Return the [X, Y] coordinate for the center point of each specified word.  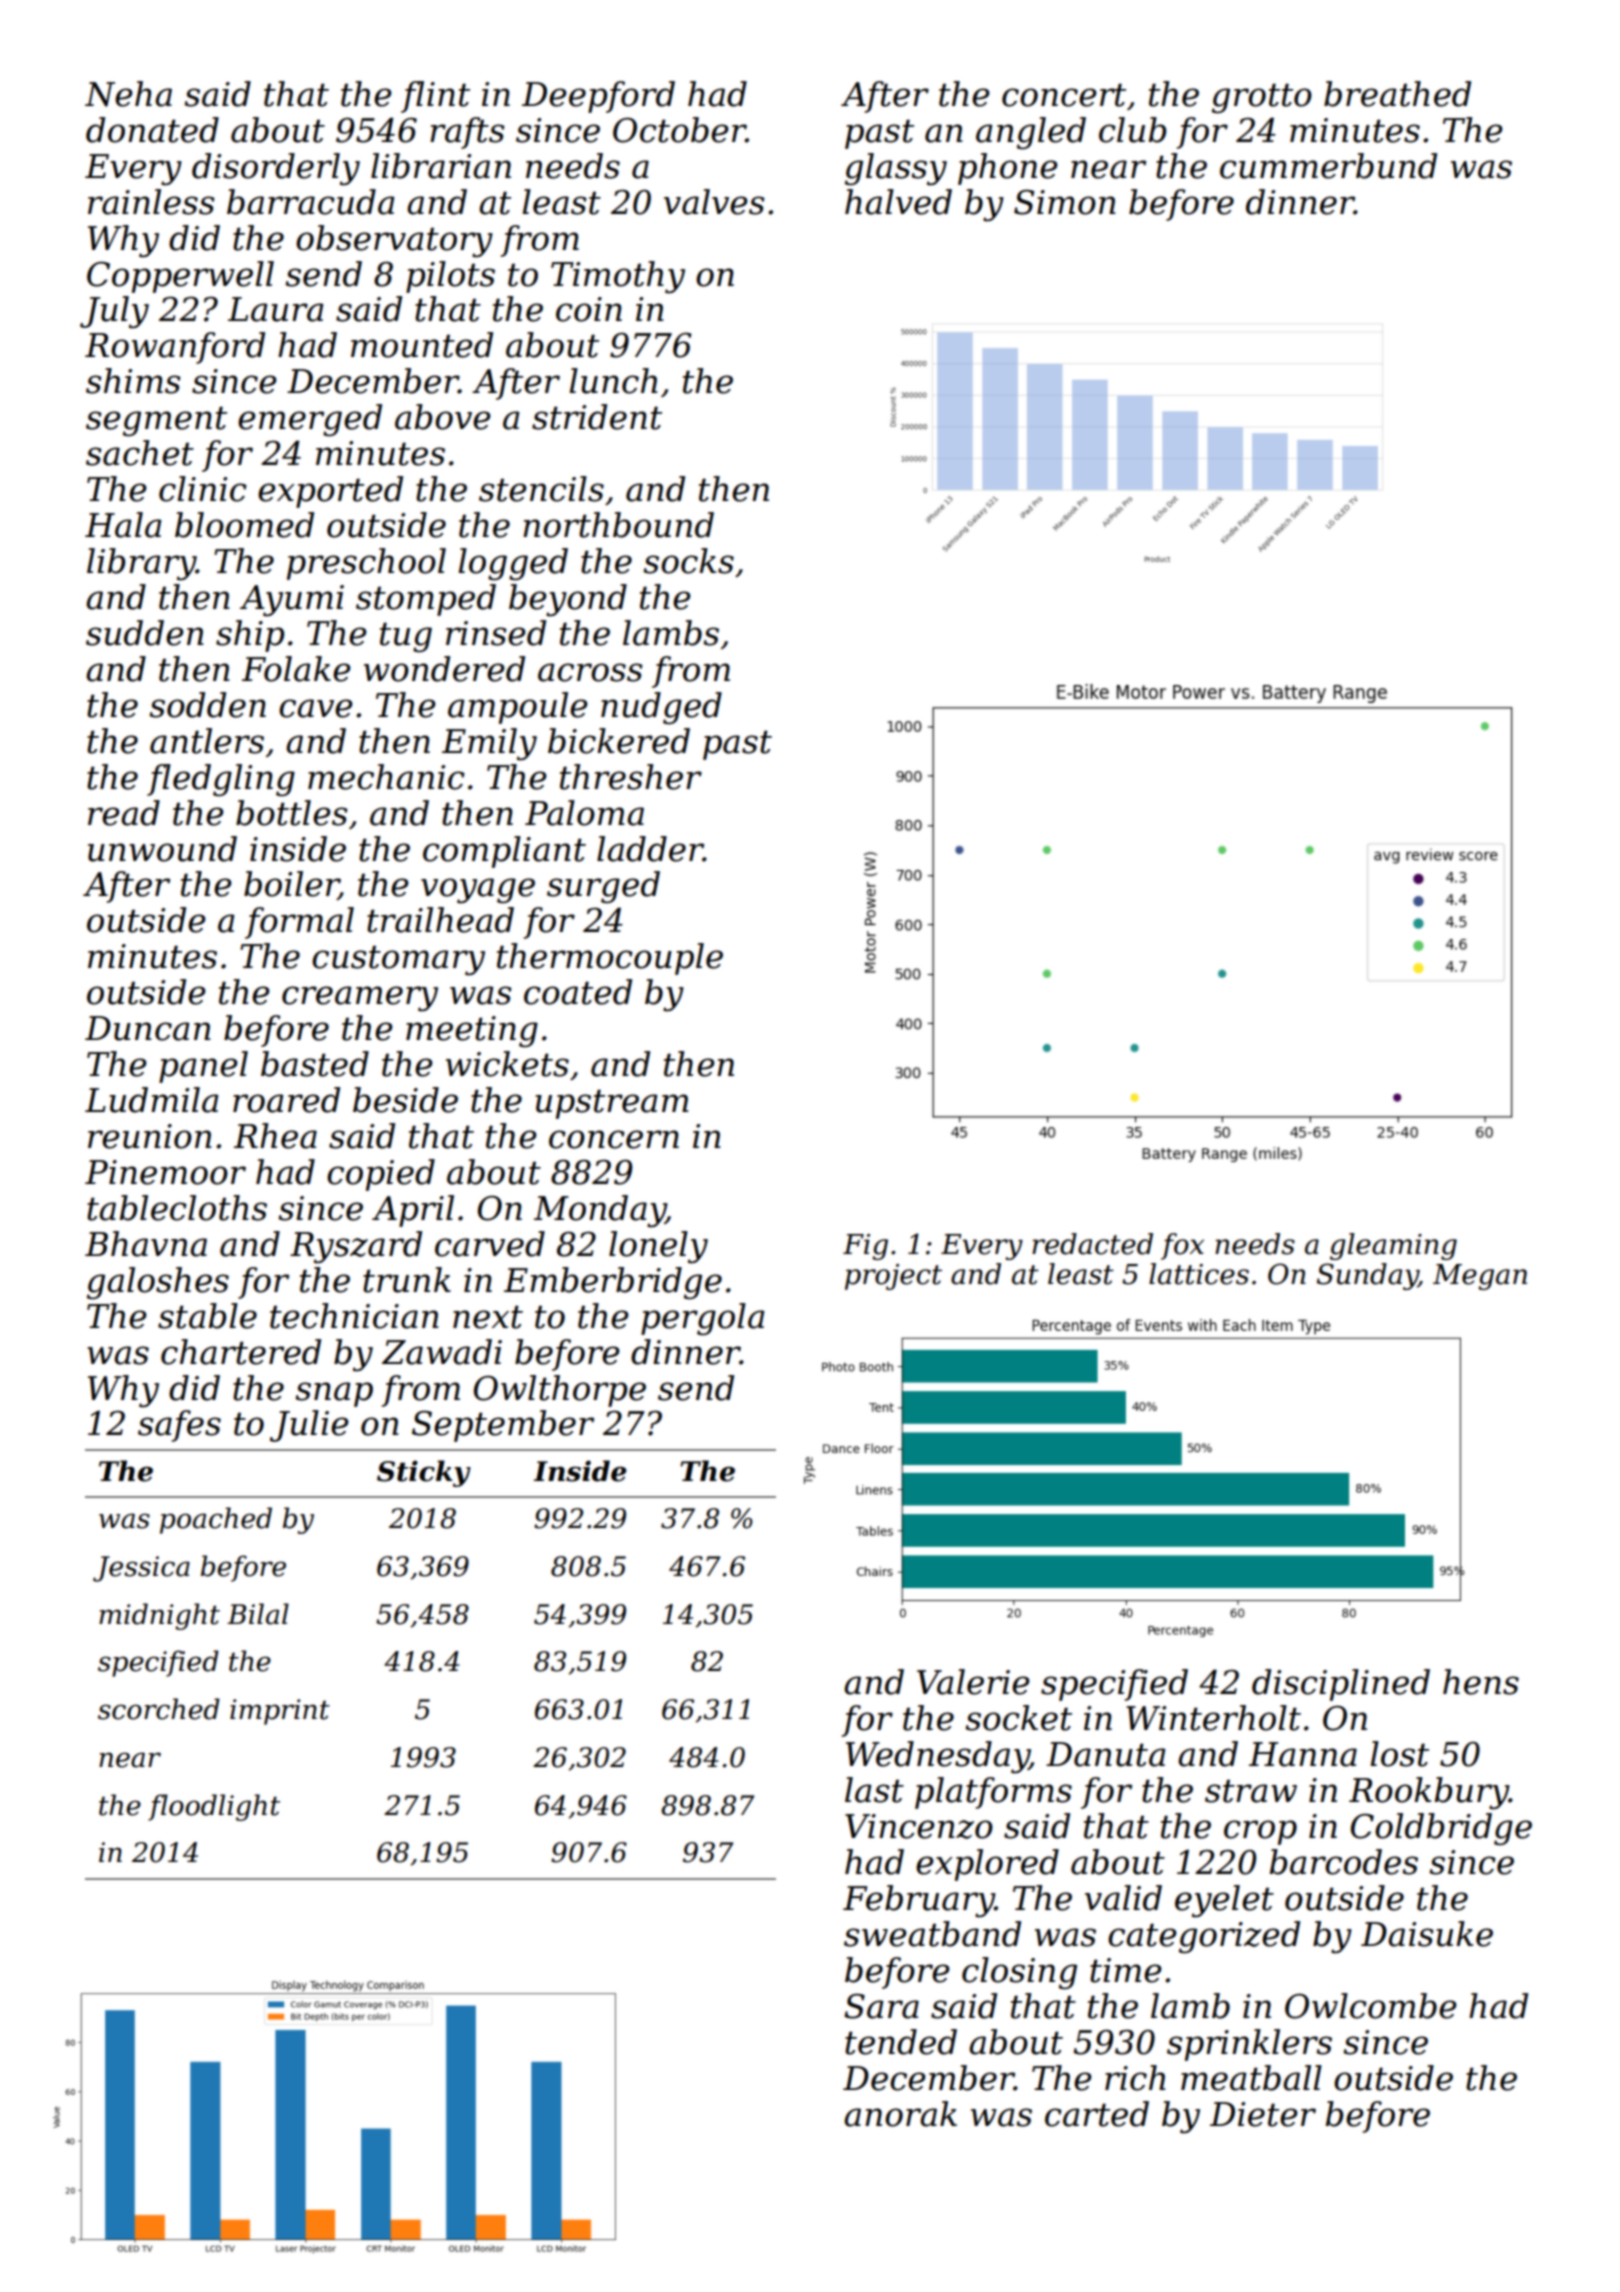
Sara [881, 2006]
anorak [900, 2114]
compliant [504, 852]
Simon [1065, 202]
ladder [650, 849]
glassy [896, 169]
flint [435, 97]
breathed [1397, 94]
